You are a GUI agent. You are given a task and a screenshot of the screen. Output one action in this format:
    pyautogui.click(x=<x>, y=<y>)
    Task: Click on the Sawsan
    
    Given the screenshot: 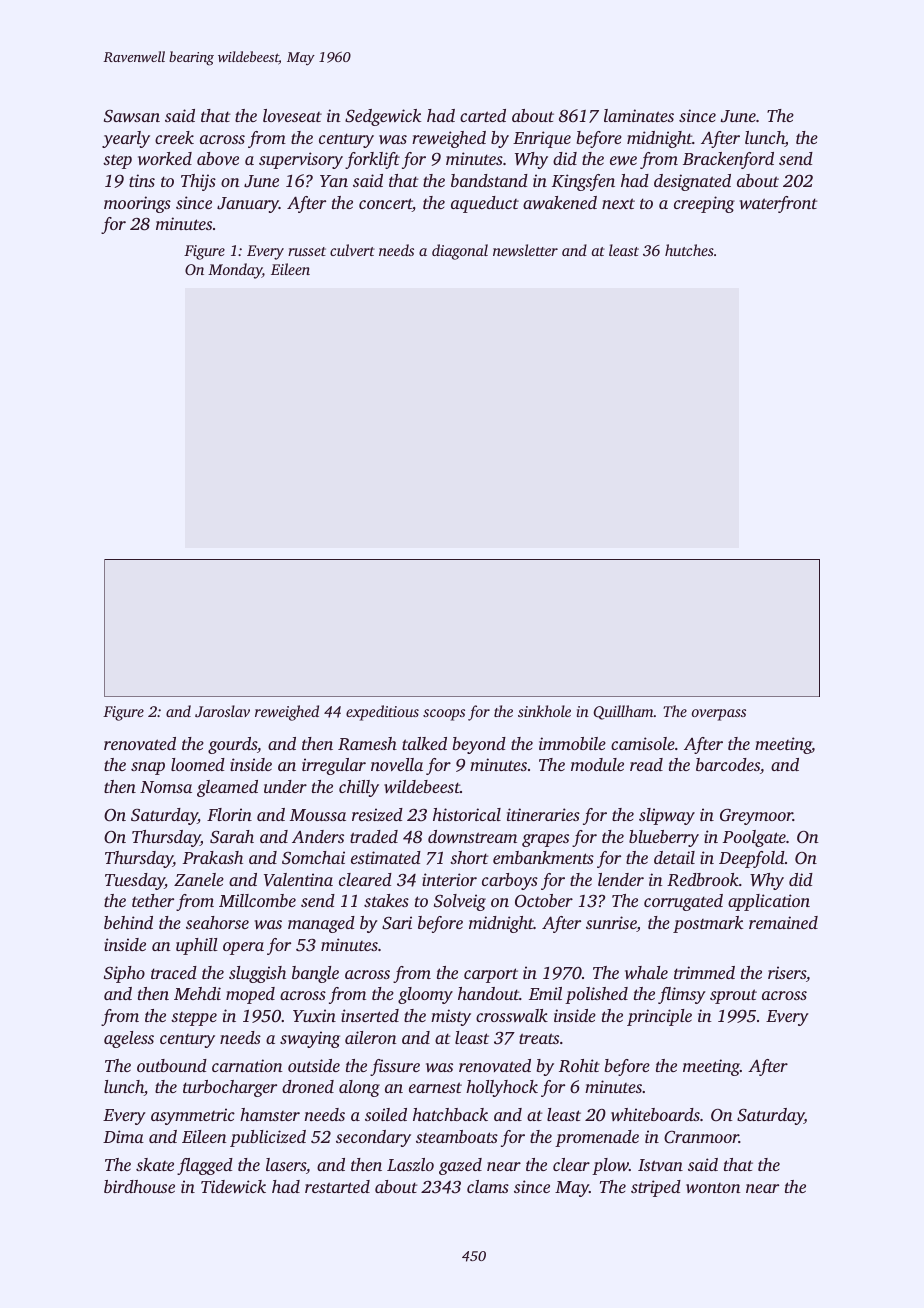 What is the action you would take?
    pyautogui.click(x=132, y=116)
